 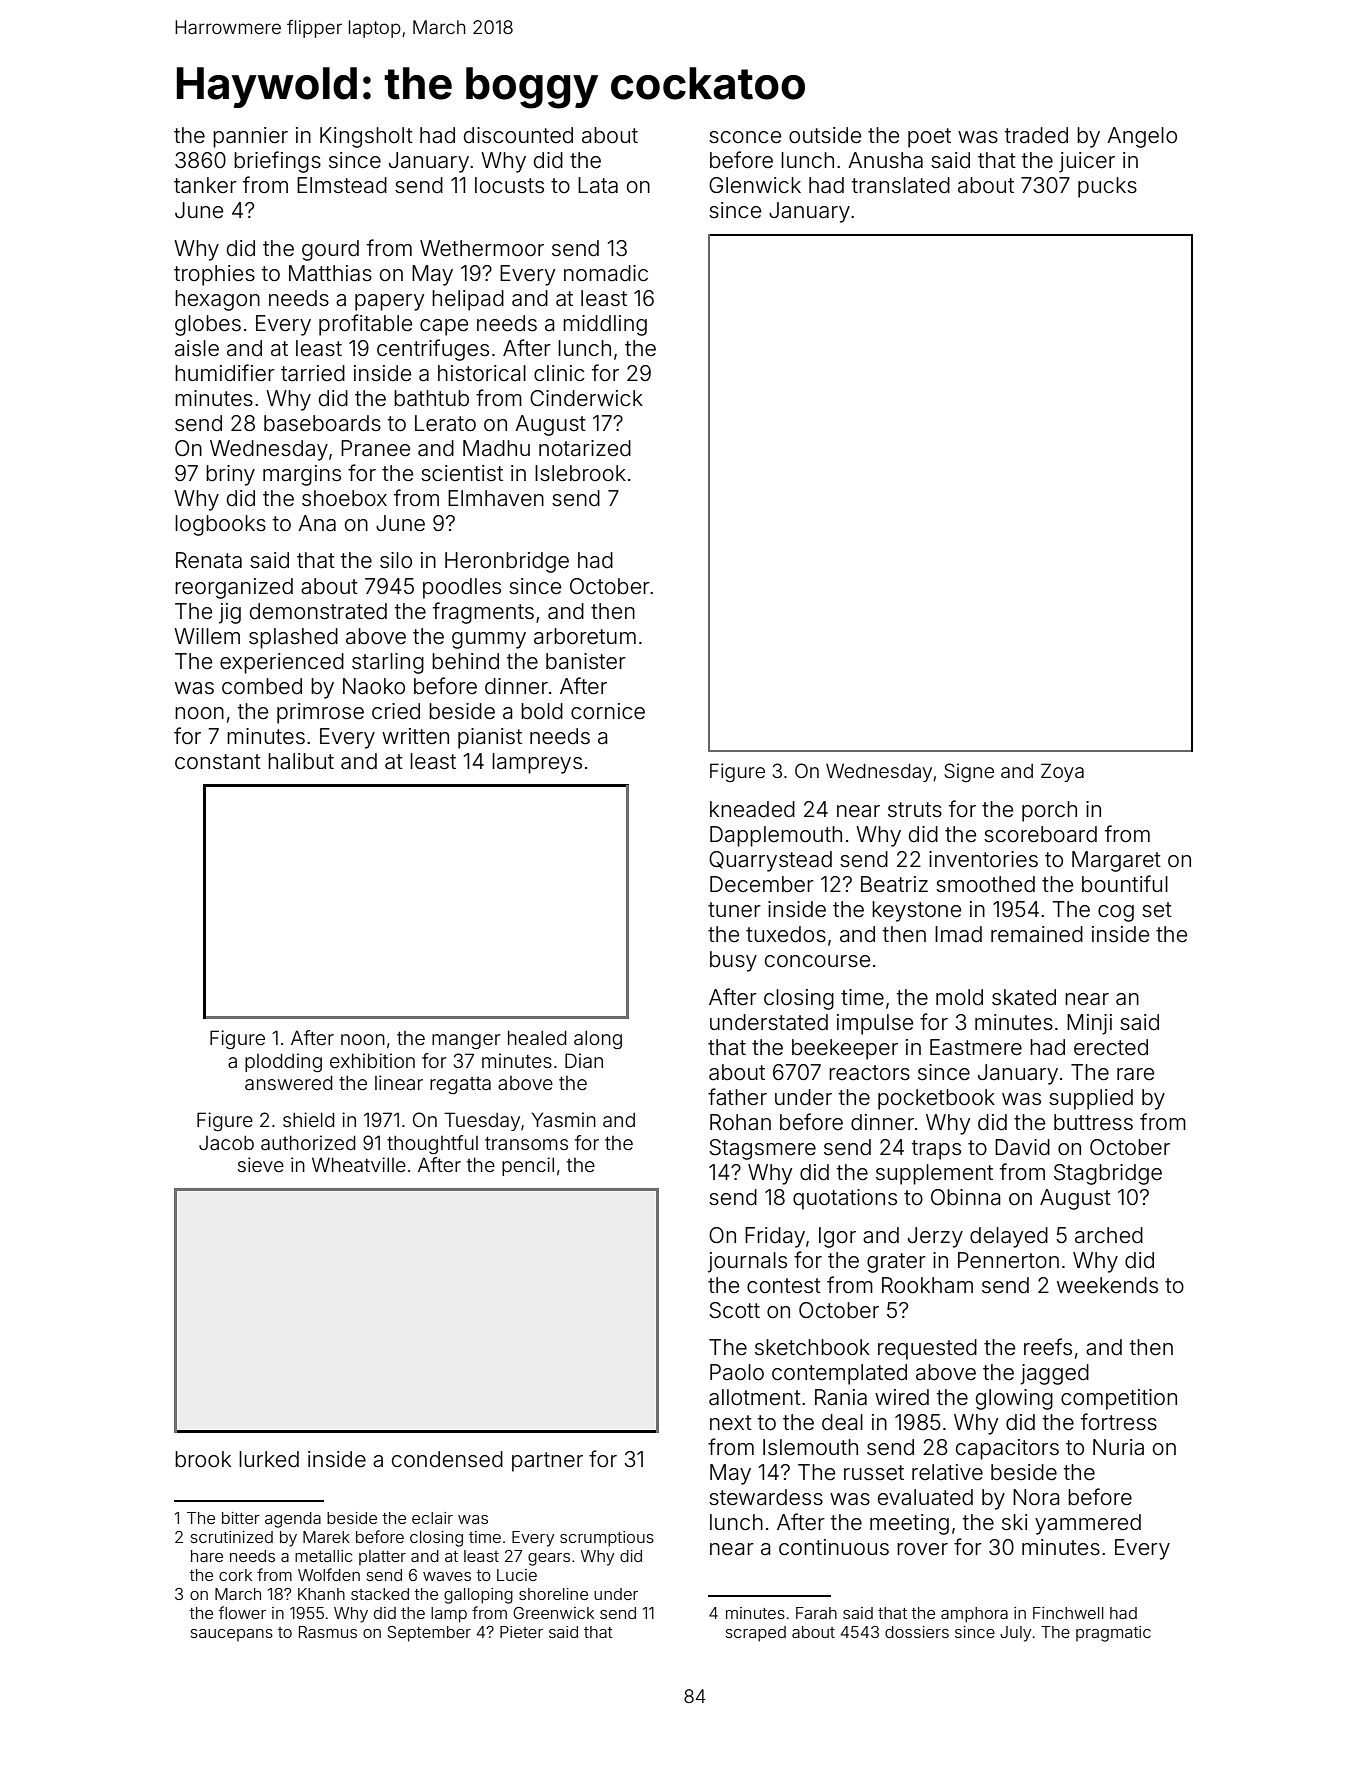 What do you see at coordinates (1015, 1634) in the screenshot?
I see `July` at bounding box center [1015, 1634].
